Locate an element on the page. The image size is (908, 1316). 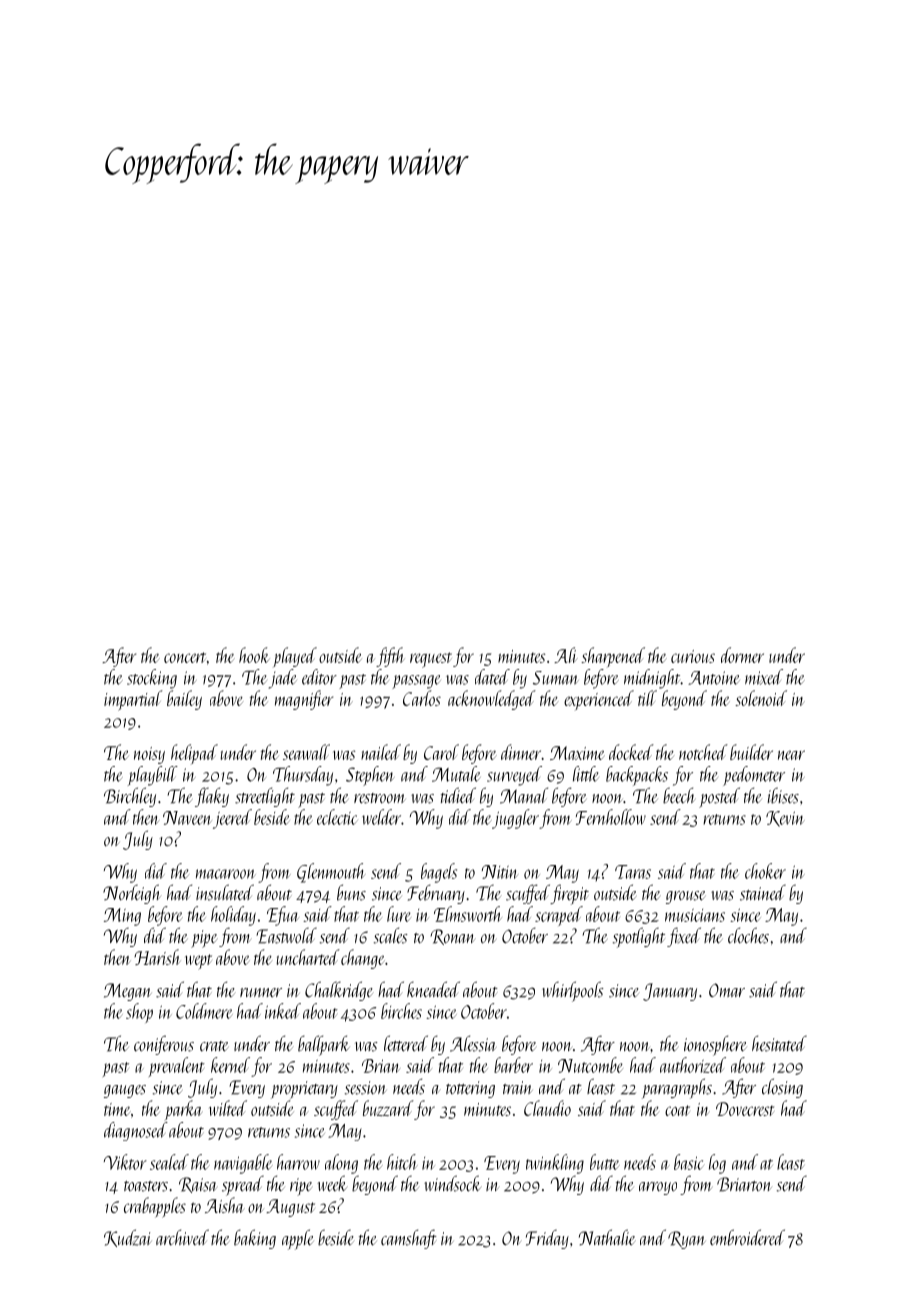
grouse is located at coordinates (685, 897).
